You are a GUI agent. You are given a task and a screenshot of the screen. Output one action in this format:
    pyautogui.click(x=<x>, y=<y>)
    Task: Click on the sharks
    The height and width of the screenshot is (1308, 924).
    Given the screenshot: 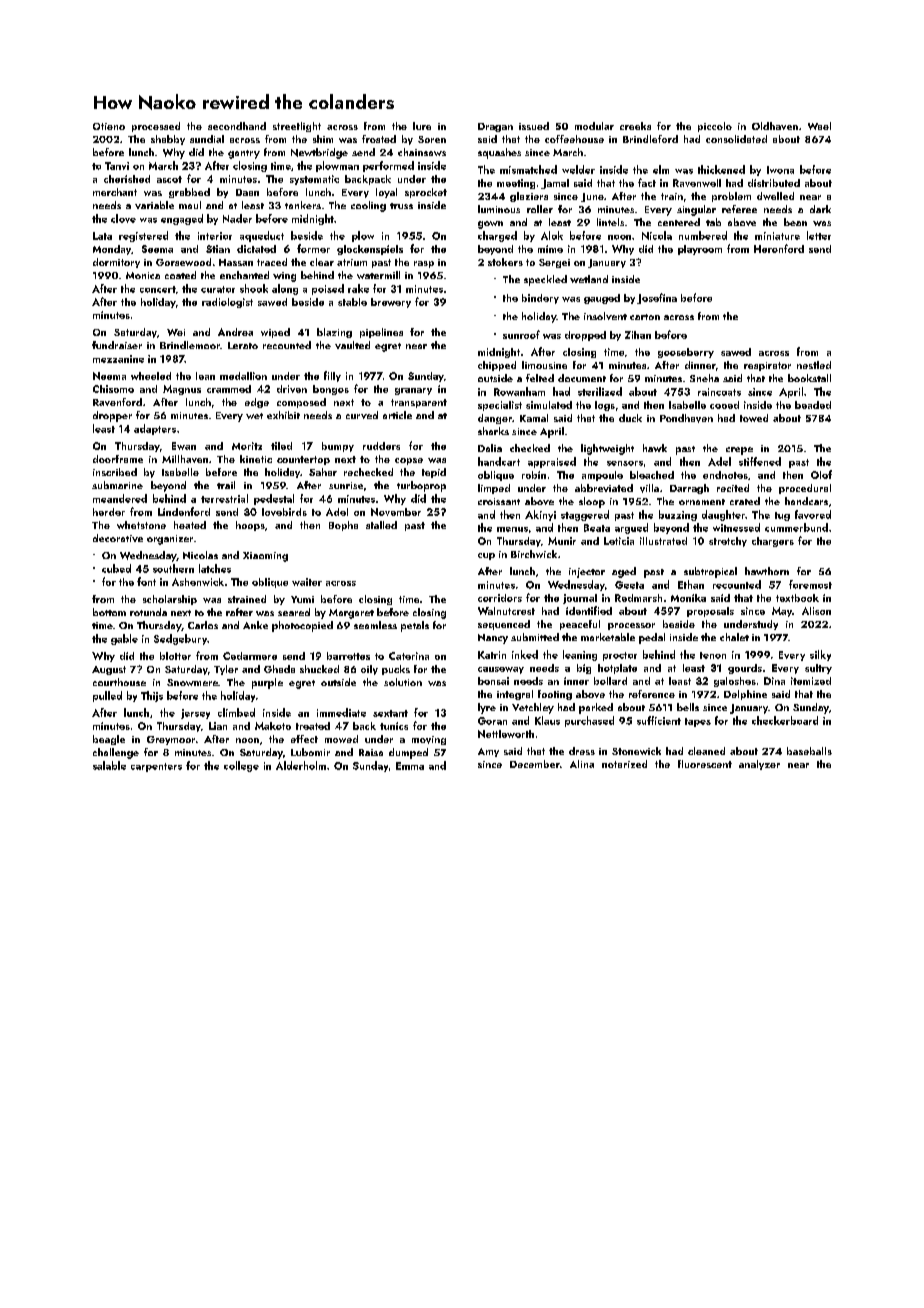 What is the action you would take?
    pyautogui.click(x=493, y=431)
